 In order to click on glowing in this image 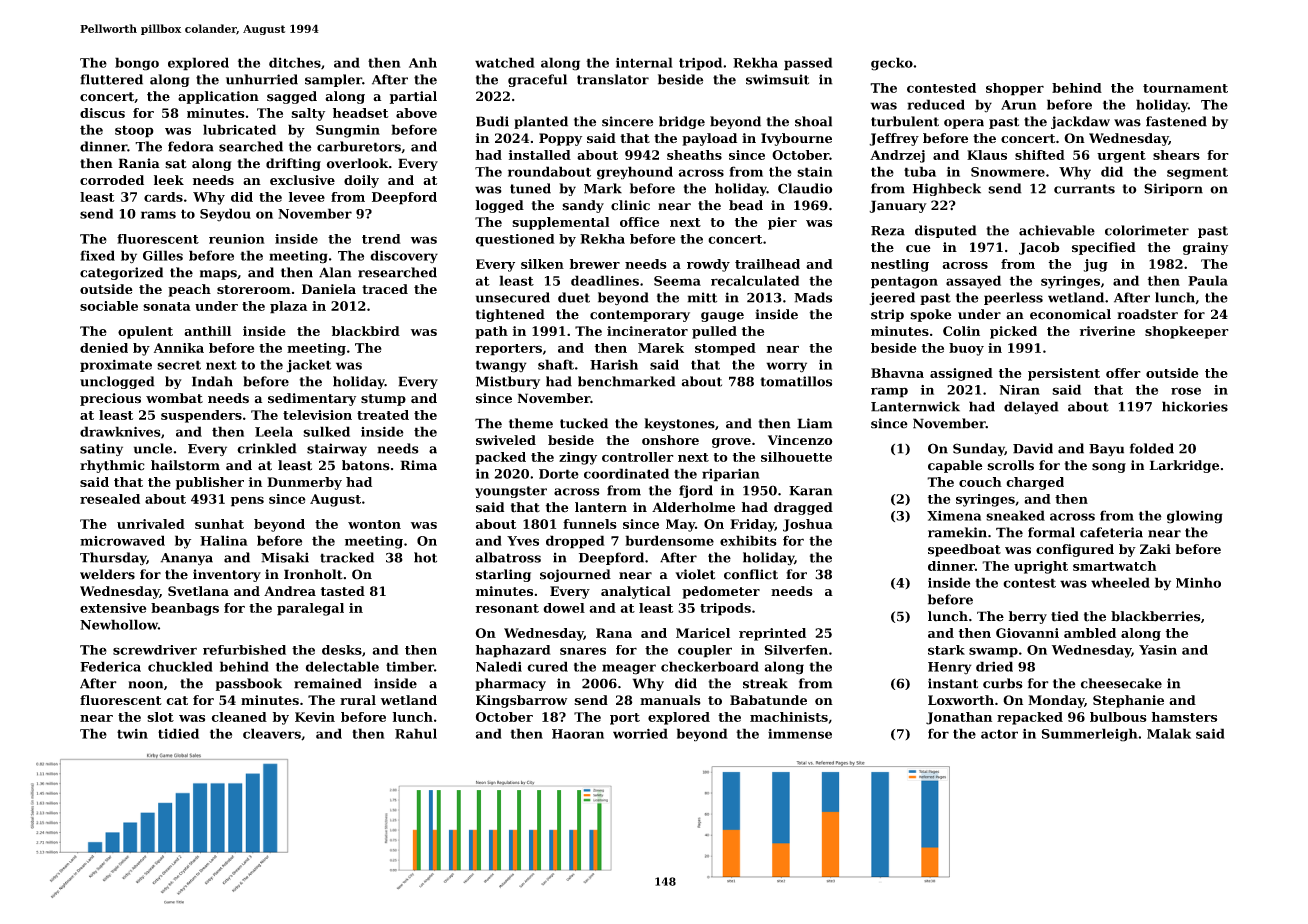, I will do `click(1195, 517)`.
